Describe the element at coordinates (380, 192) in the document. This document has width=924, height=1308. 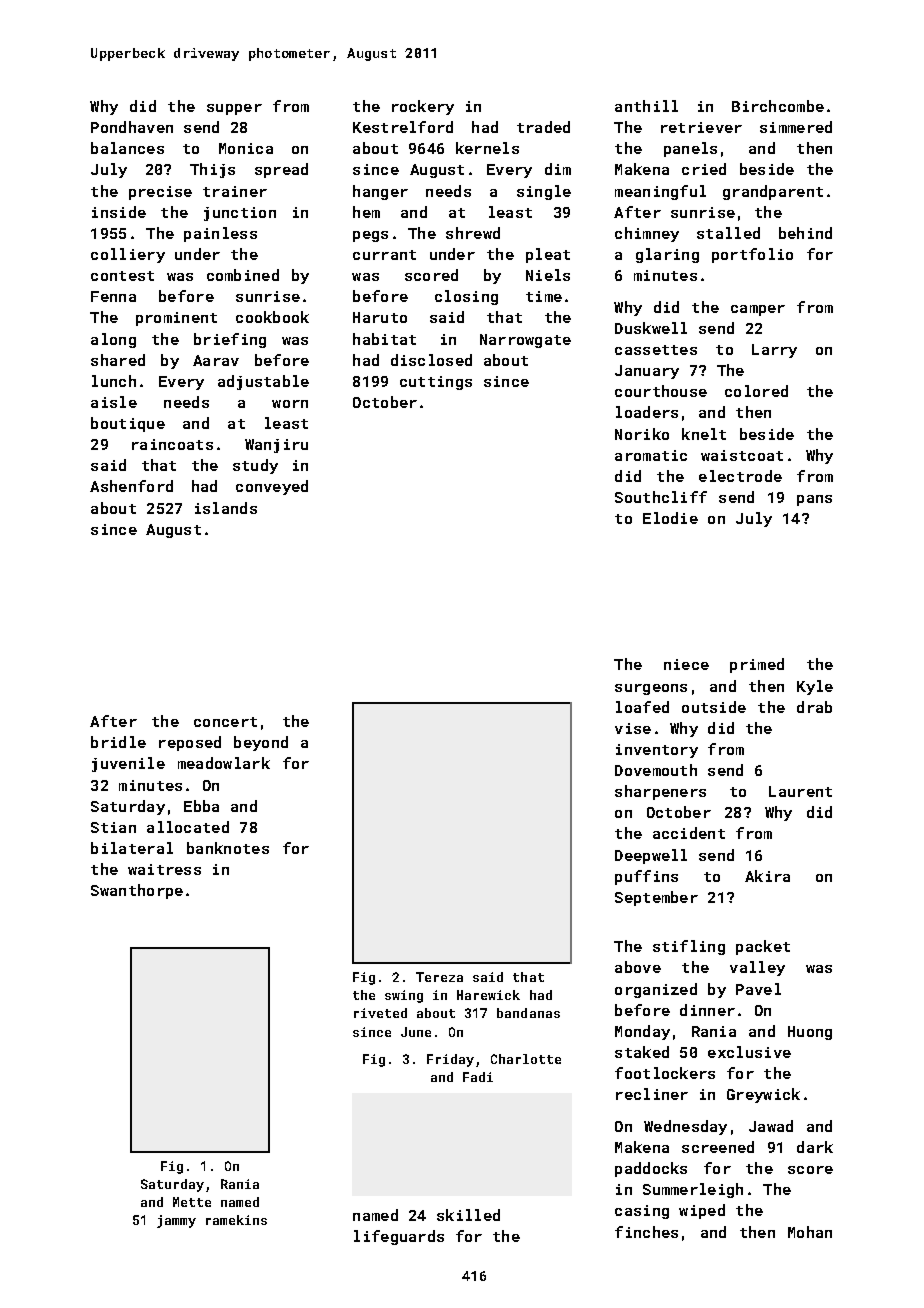
I see `hanger` at that location.
